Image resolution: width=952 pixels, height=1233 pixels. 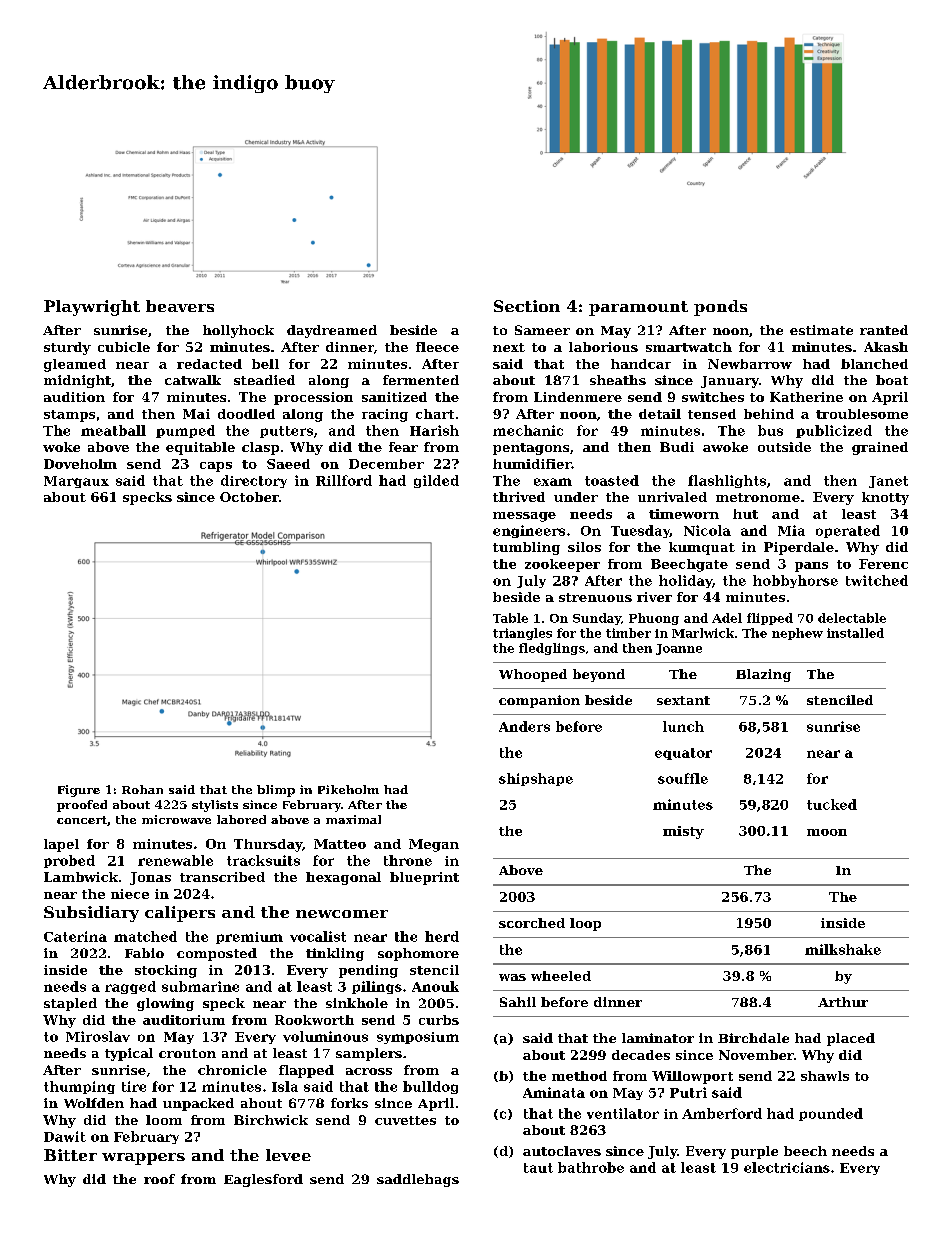 What do you see at coordinates (522, 634) in the page?
I see `triangles` at bounding box center [522, 634].
